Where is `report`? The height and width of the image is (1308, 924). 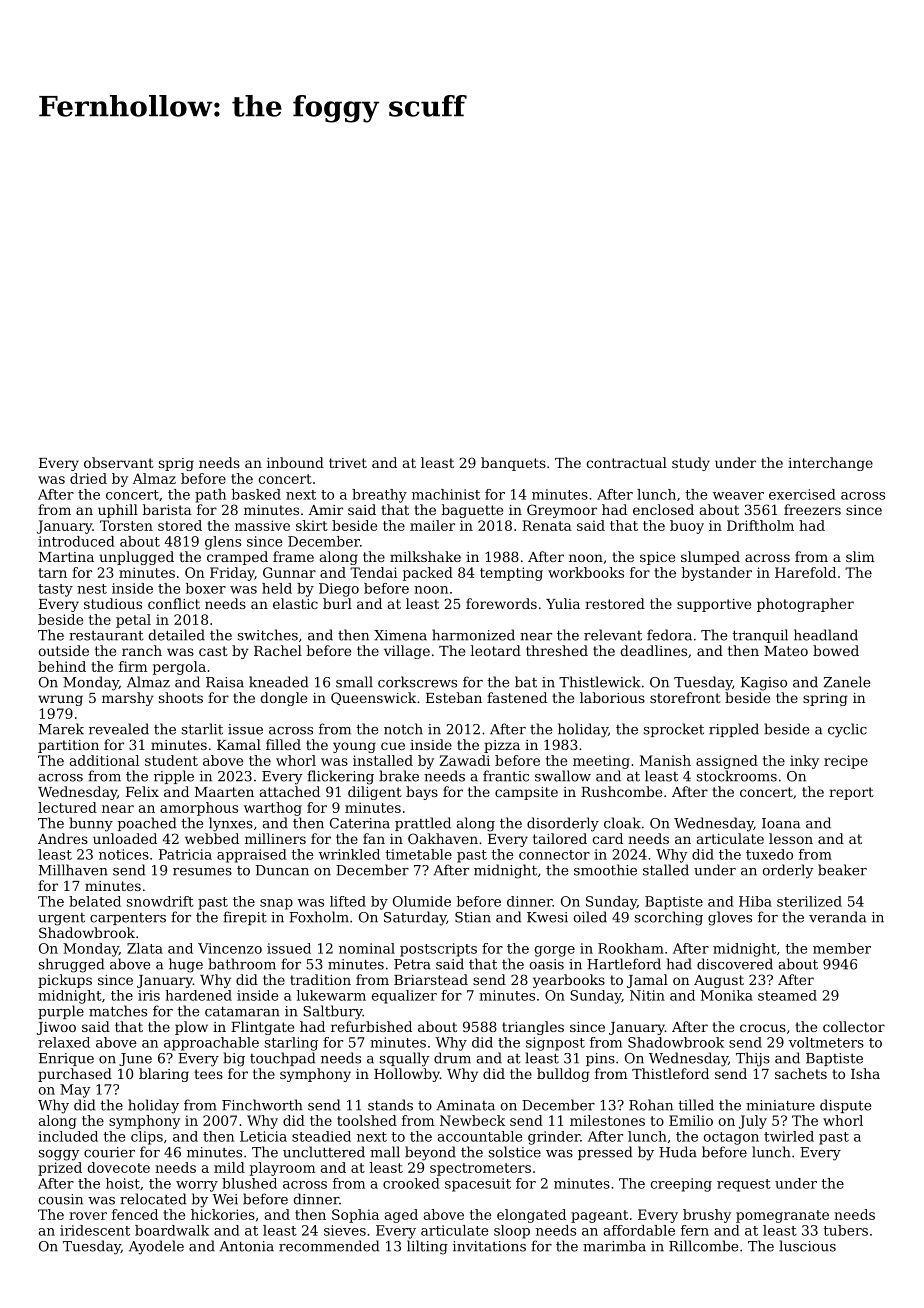
report is located at coordinates (851, 793).
